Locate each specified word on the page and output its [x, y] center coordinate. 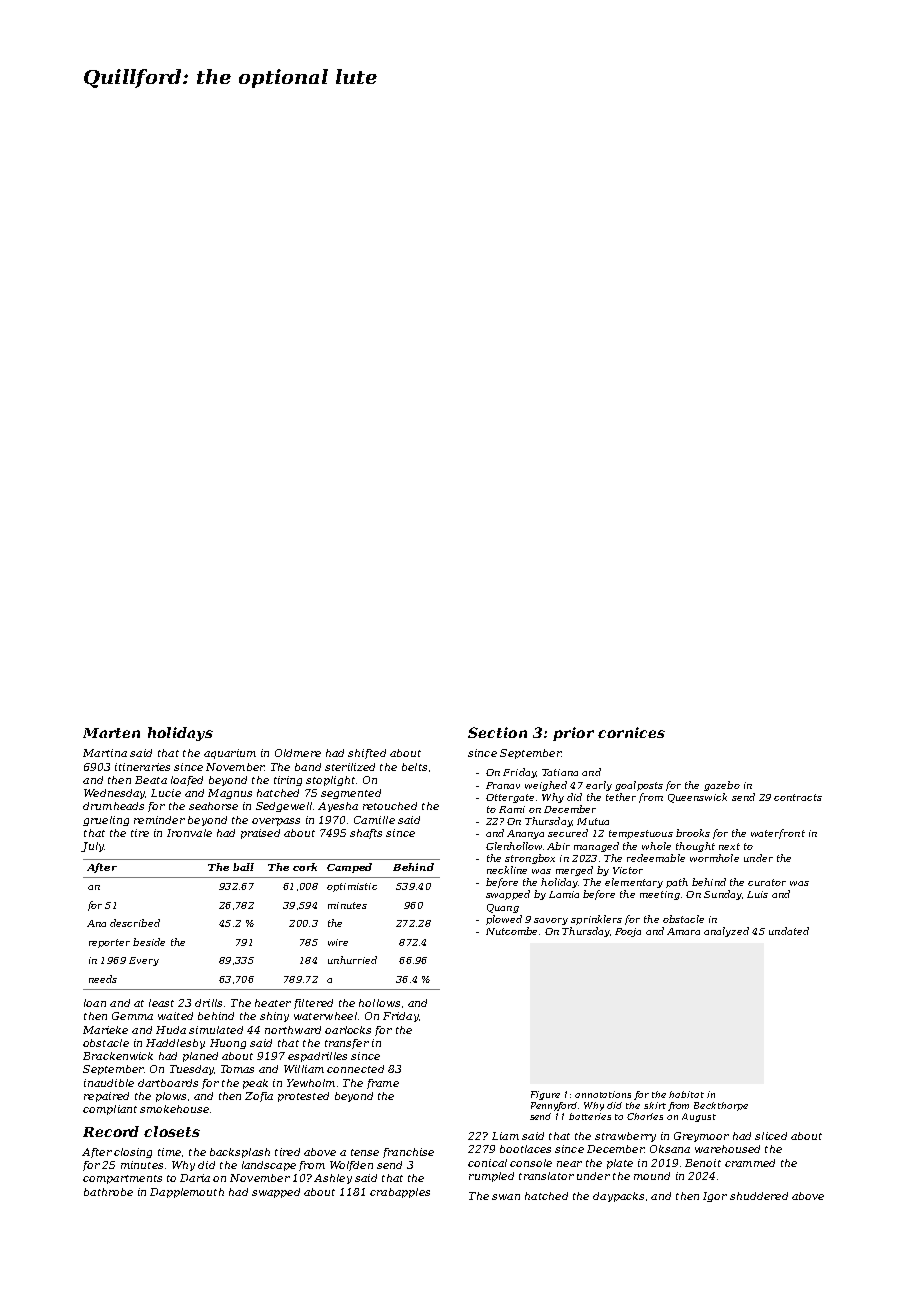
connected [355, 1069]
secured [568, 833]
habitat [686, 1094]
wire [338, 942]
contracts [798, 797]
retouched [390, 806]
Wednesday [114, 794]
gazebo [722, 786]
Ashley [333, 1179]
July [92, 847]
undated [789, 931]
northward [293, 1030]
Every [144, 961]
